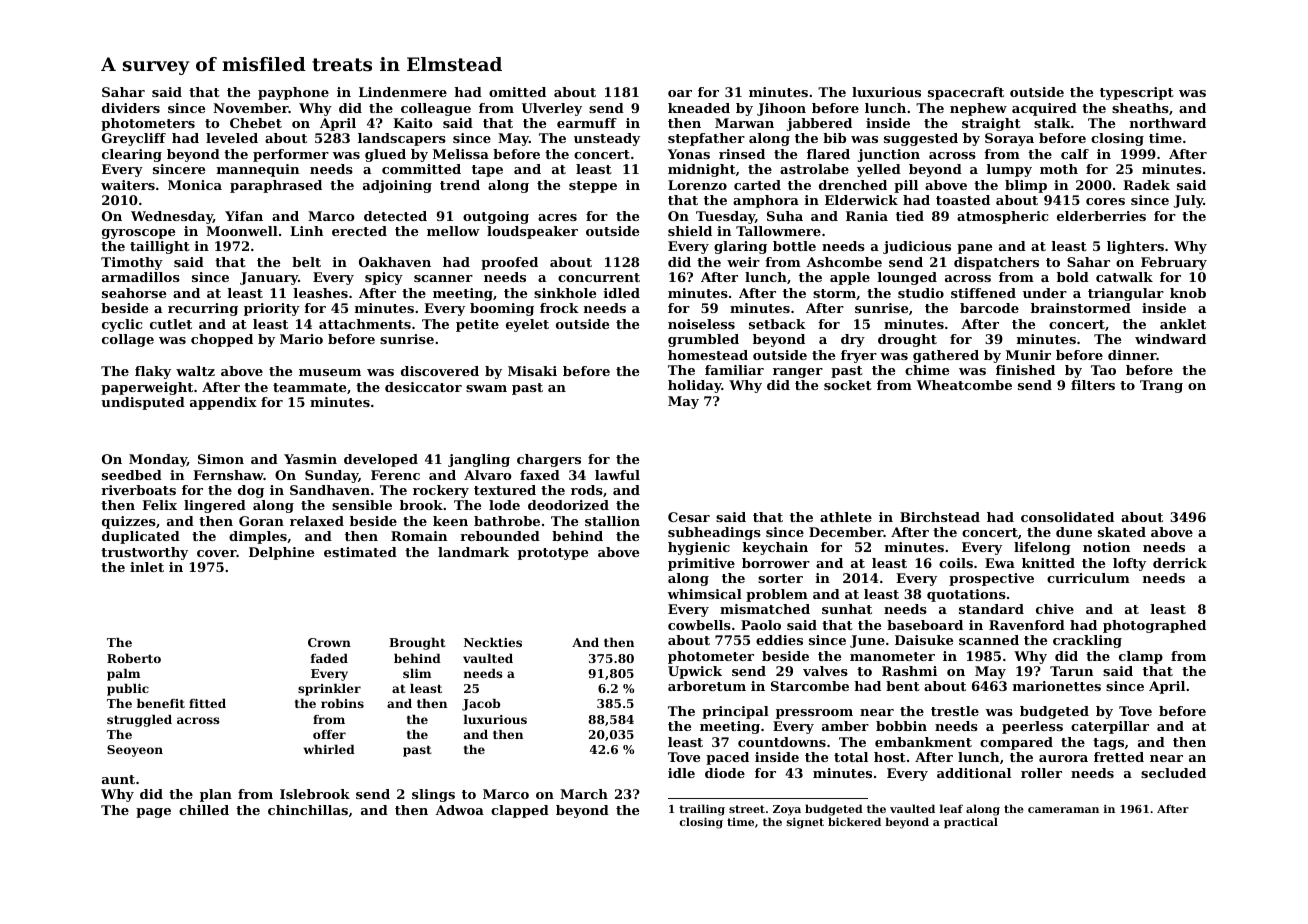 The width and height of the document is (1308, 924). I want to click on quotations, so click(966, 595).
